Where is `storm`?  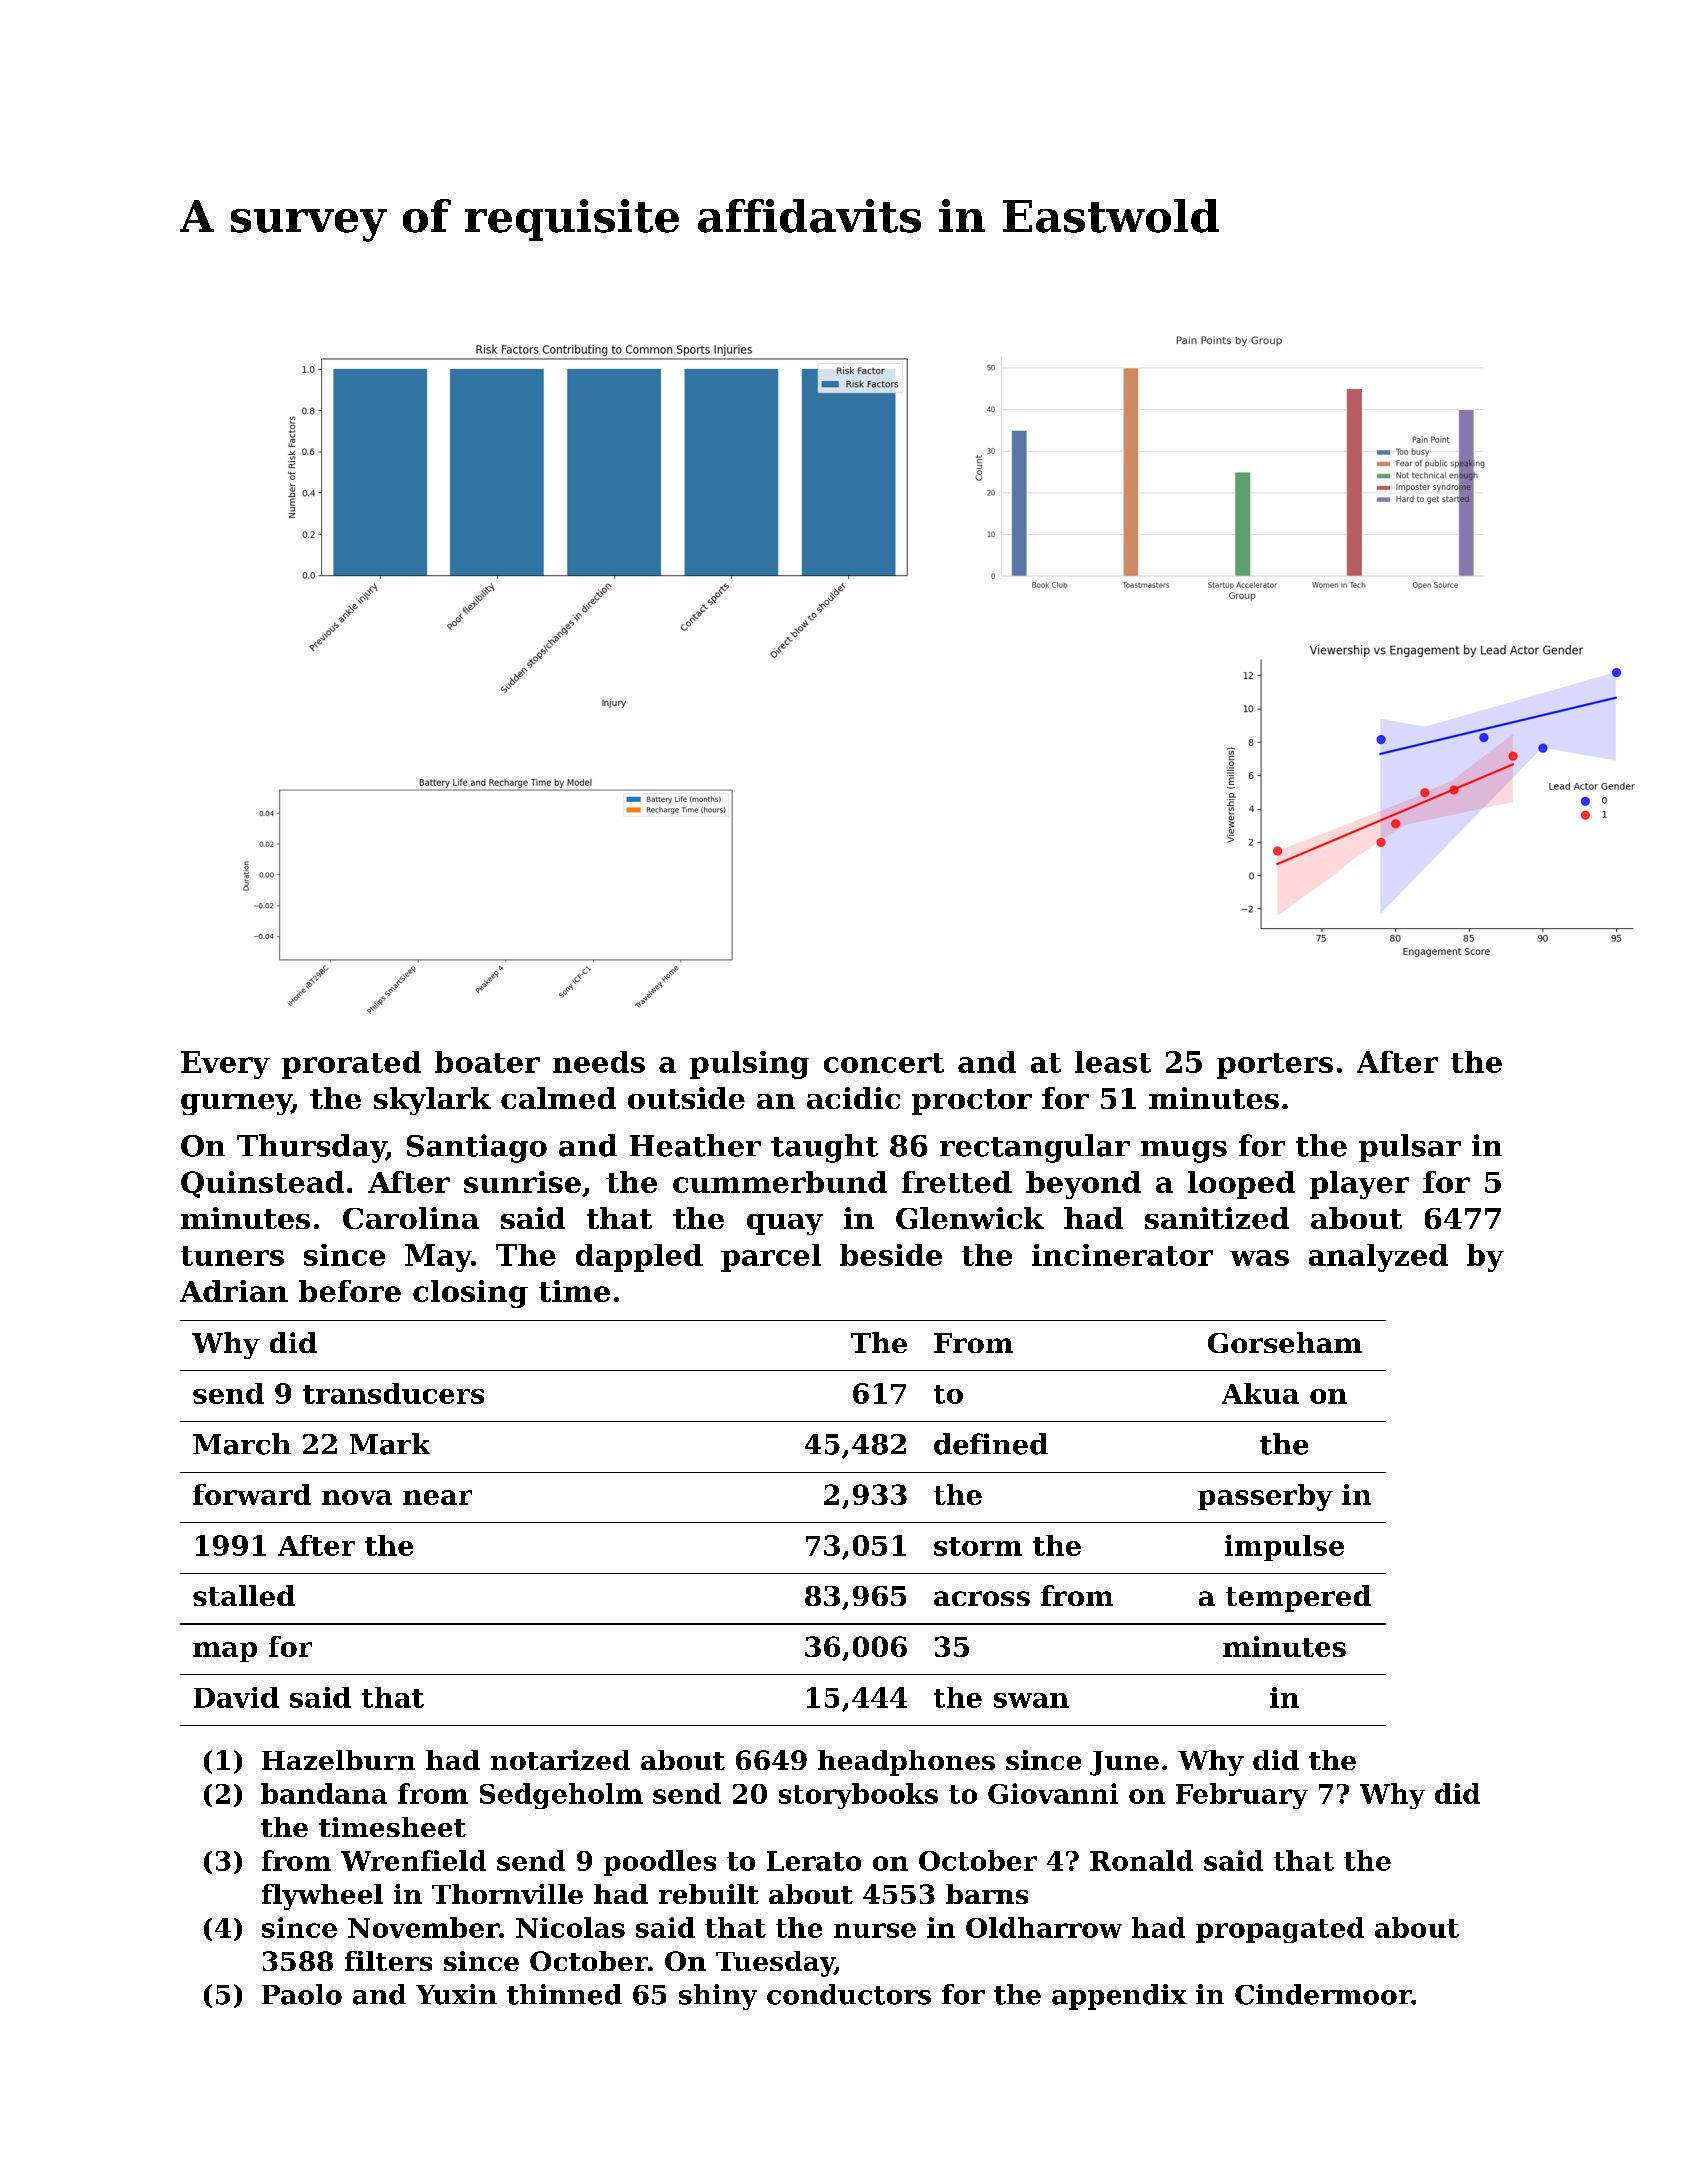
storm is located at coordinates (978, 1546).
